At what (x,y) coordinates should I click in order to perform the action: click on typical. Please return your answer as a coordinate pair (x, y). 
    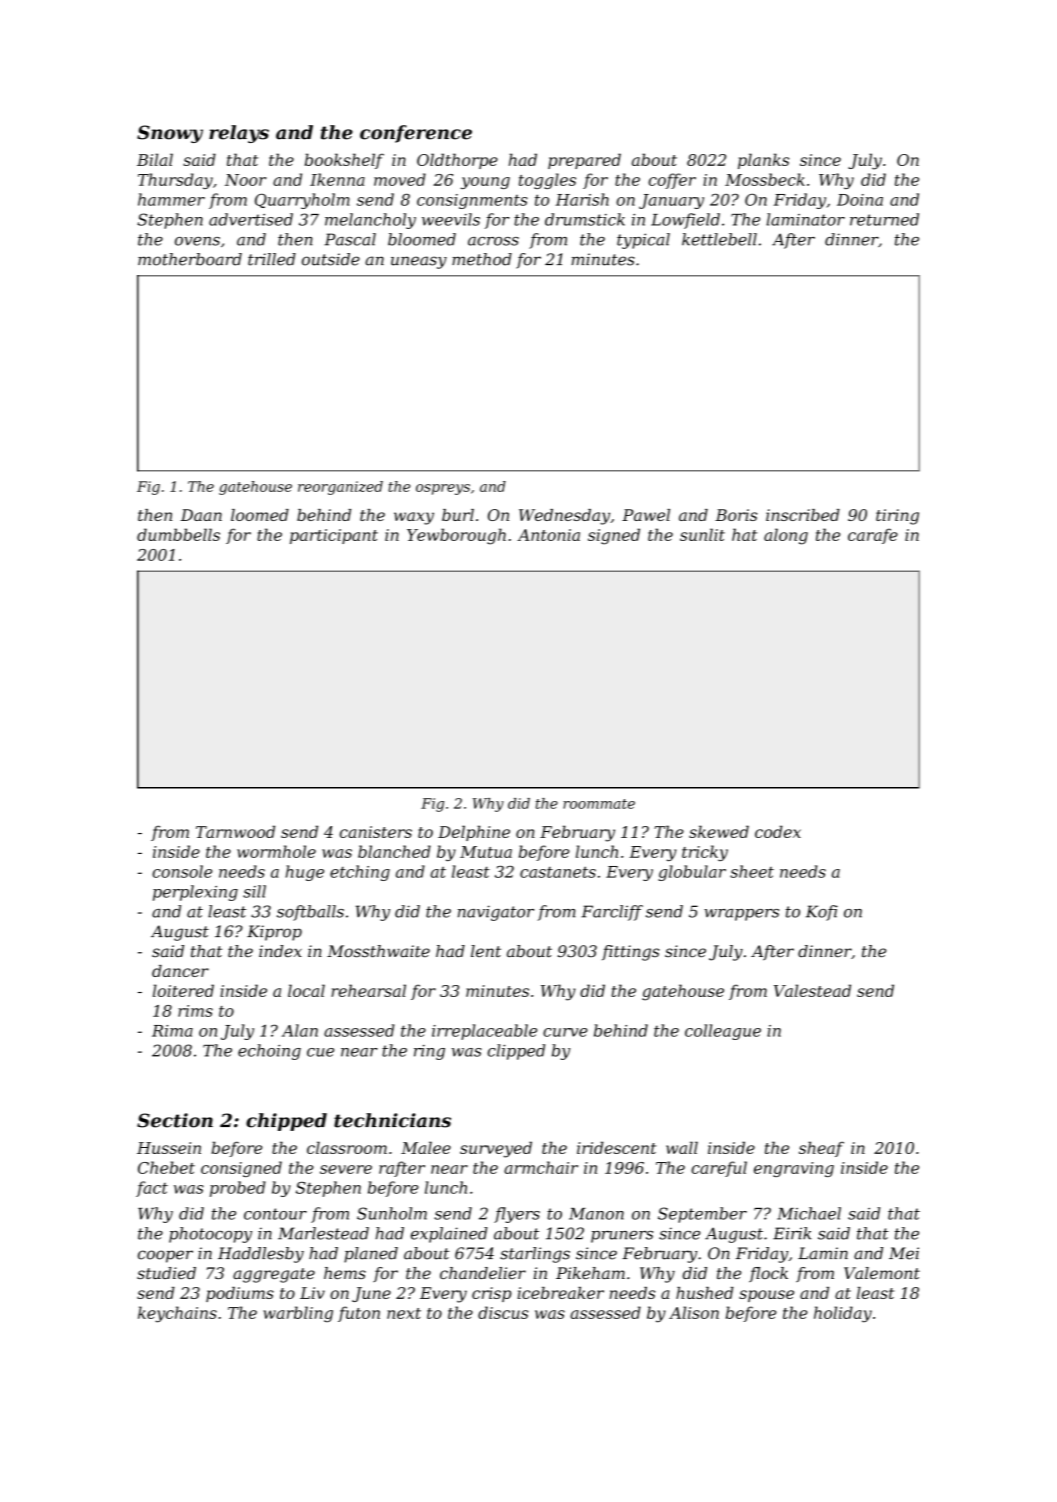
    Looking at the image, I should click on (643, 241).
